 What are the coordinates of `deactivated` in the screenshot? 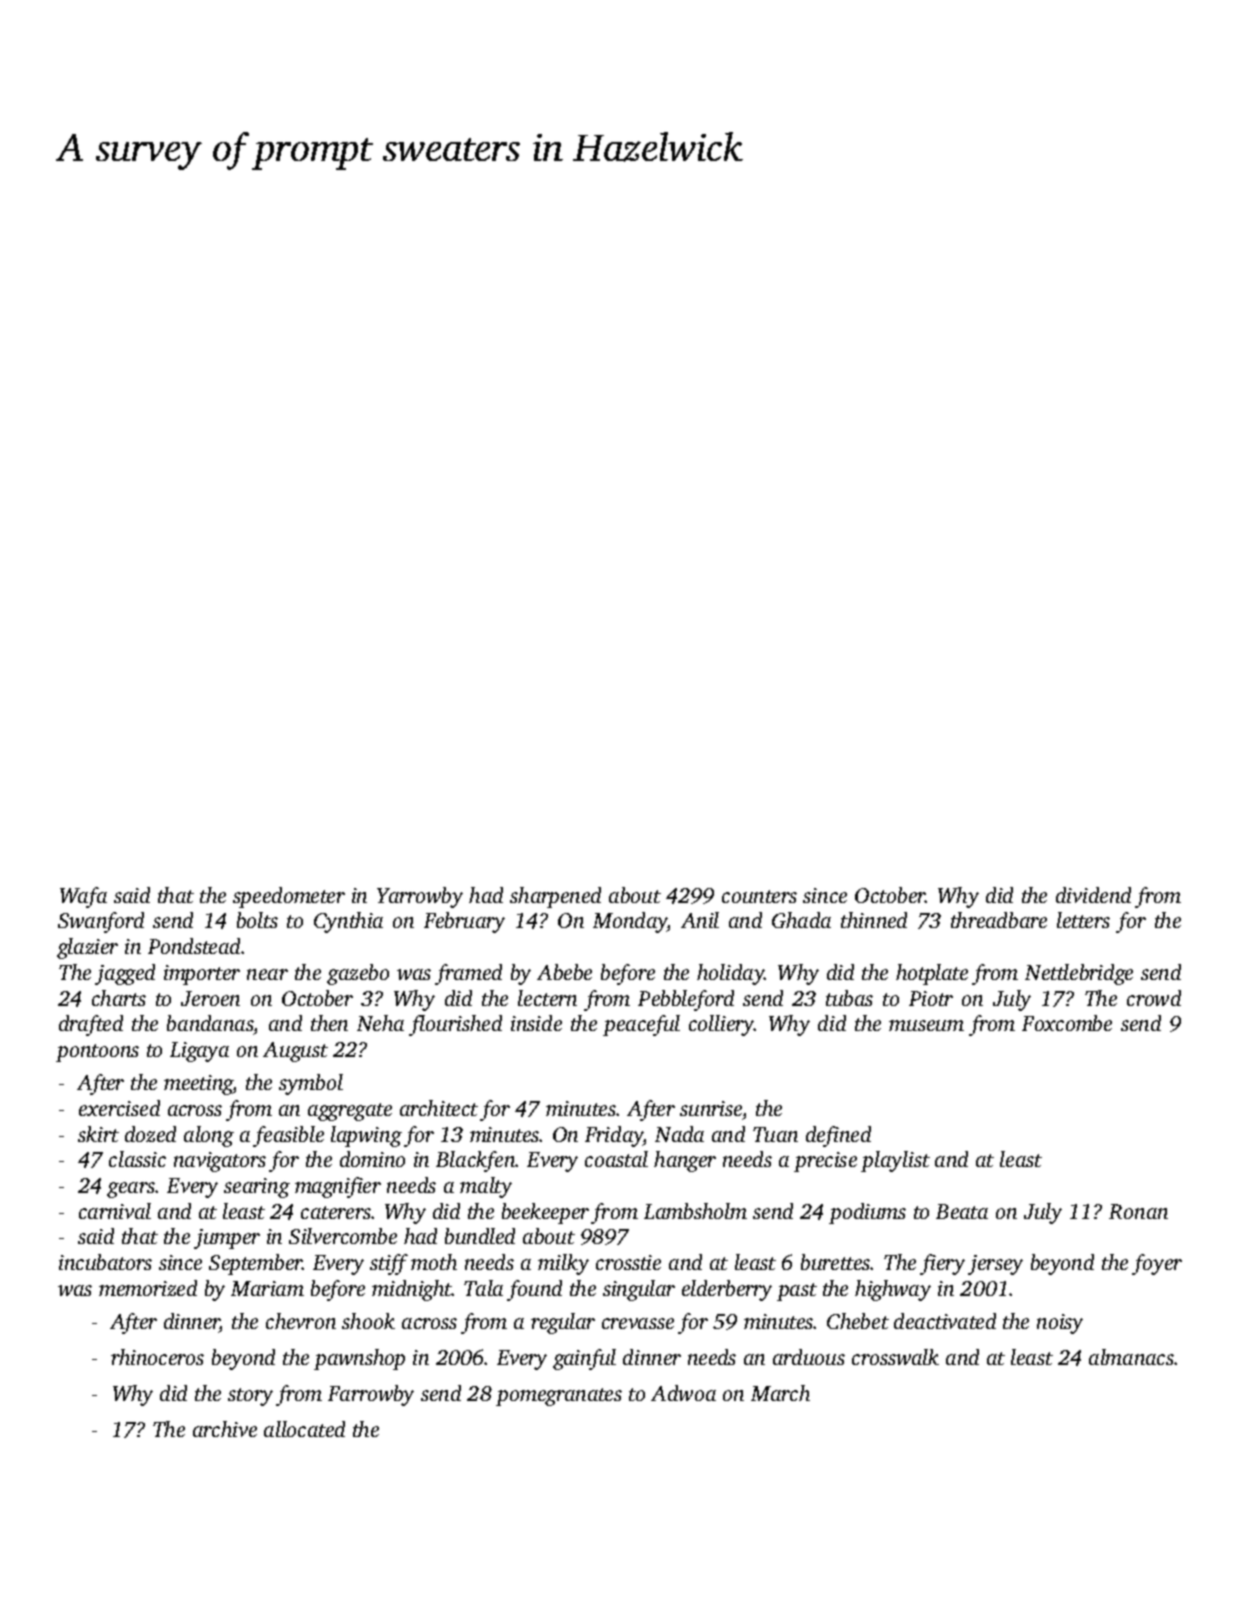 It's located at (945, 1321).
